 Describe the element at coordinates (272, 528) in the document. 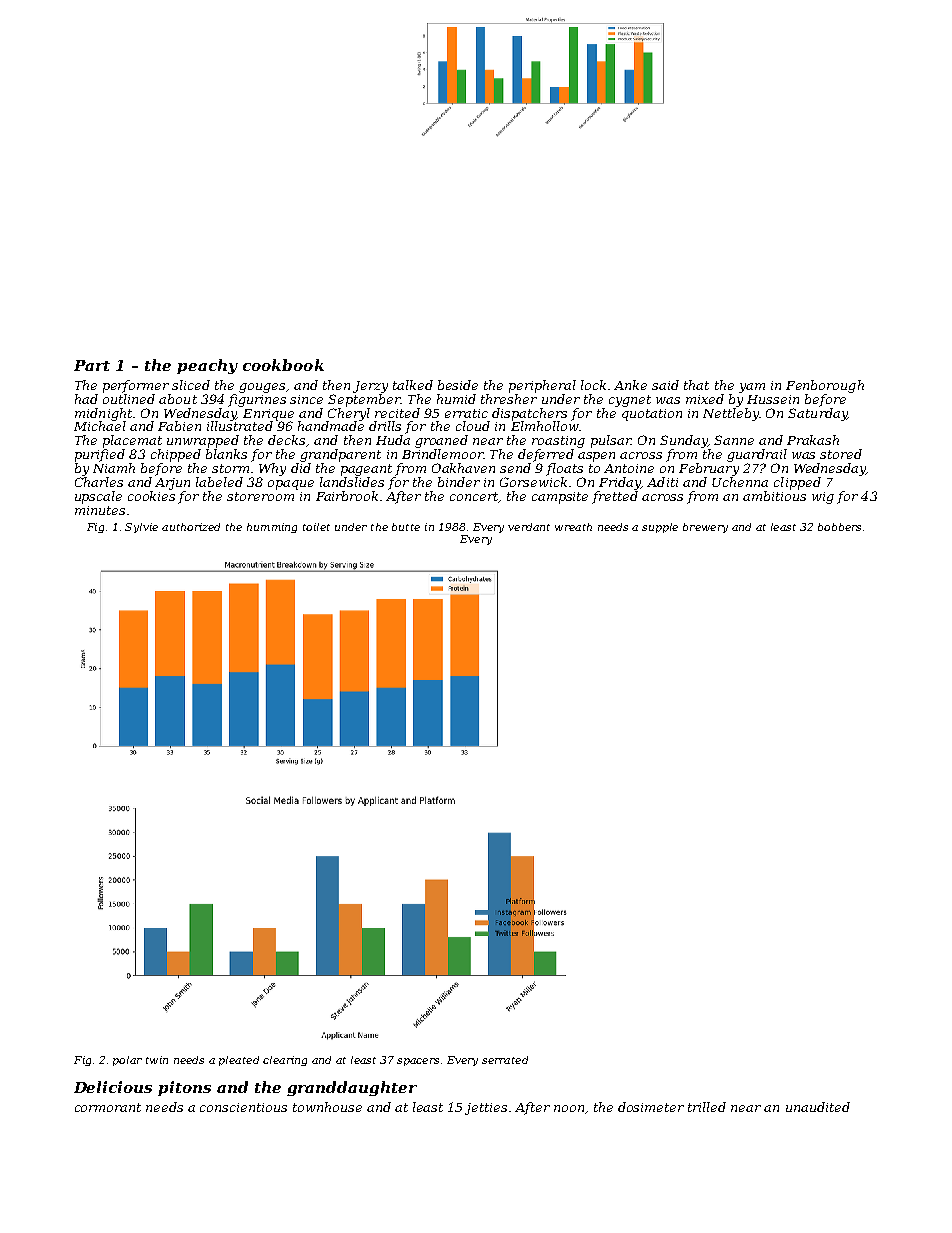

I see `humming` at that location.
